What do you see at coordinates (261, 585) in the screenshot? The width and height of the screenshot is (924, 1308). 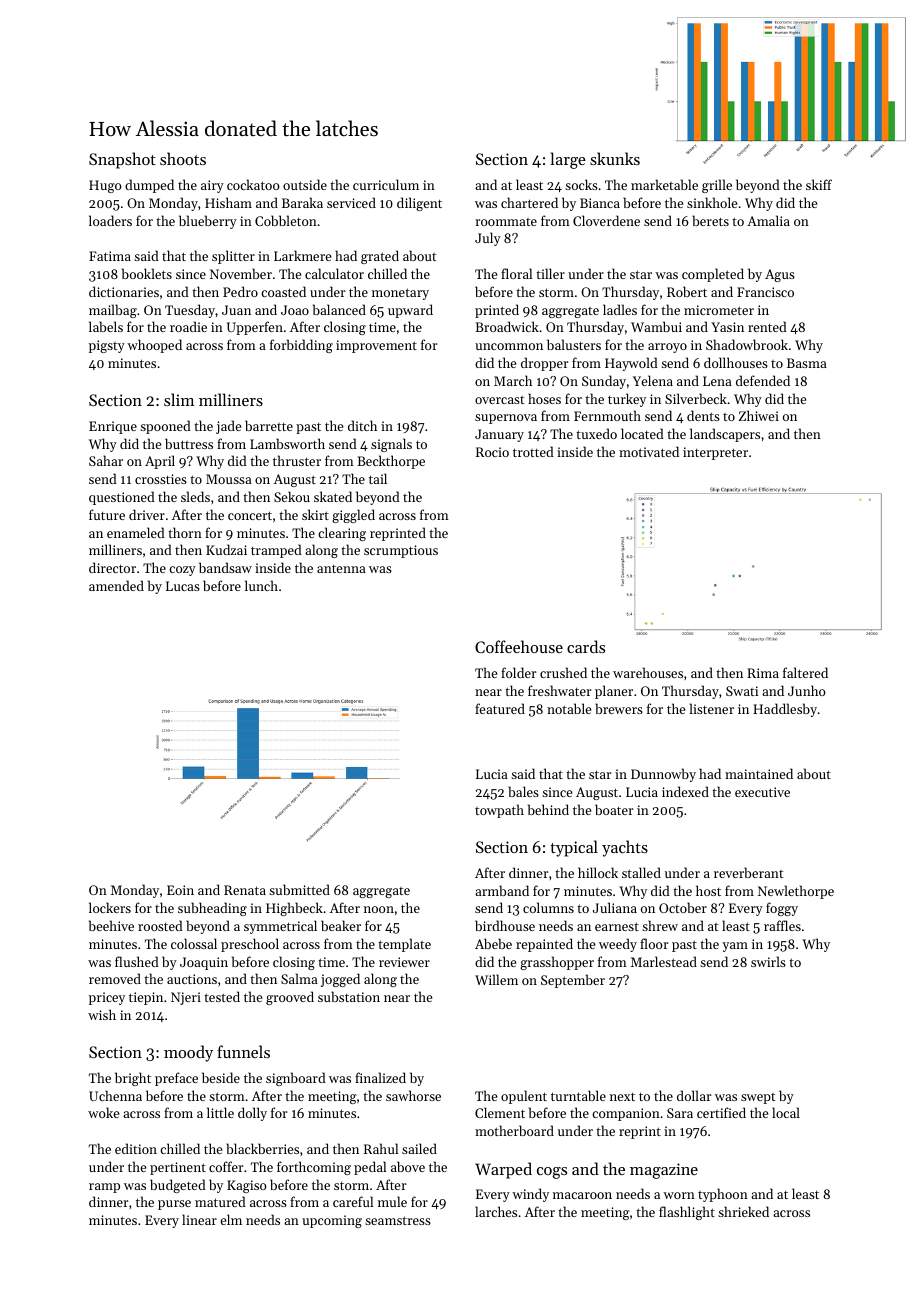 I see `lunch` at bounding box center [261, 585].
